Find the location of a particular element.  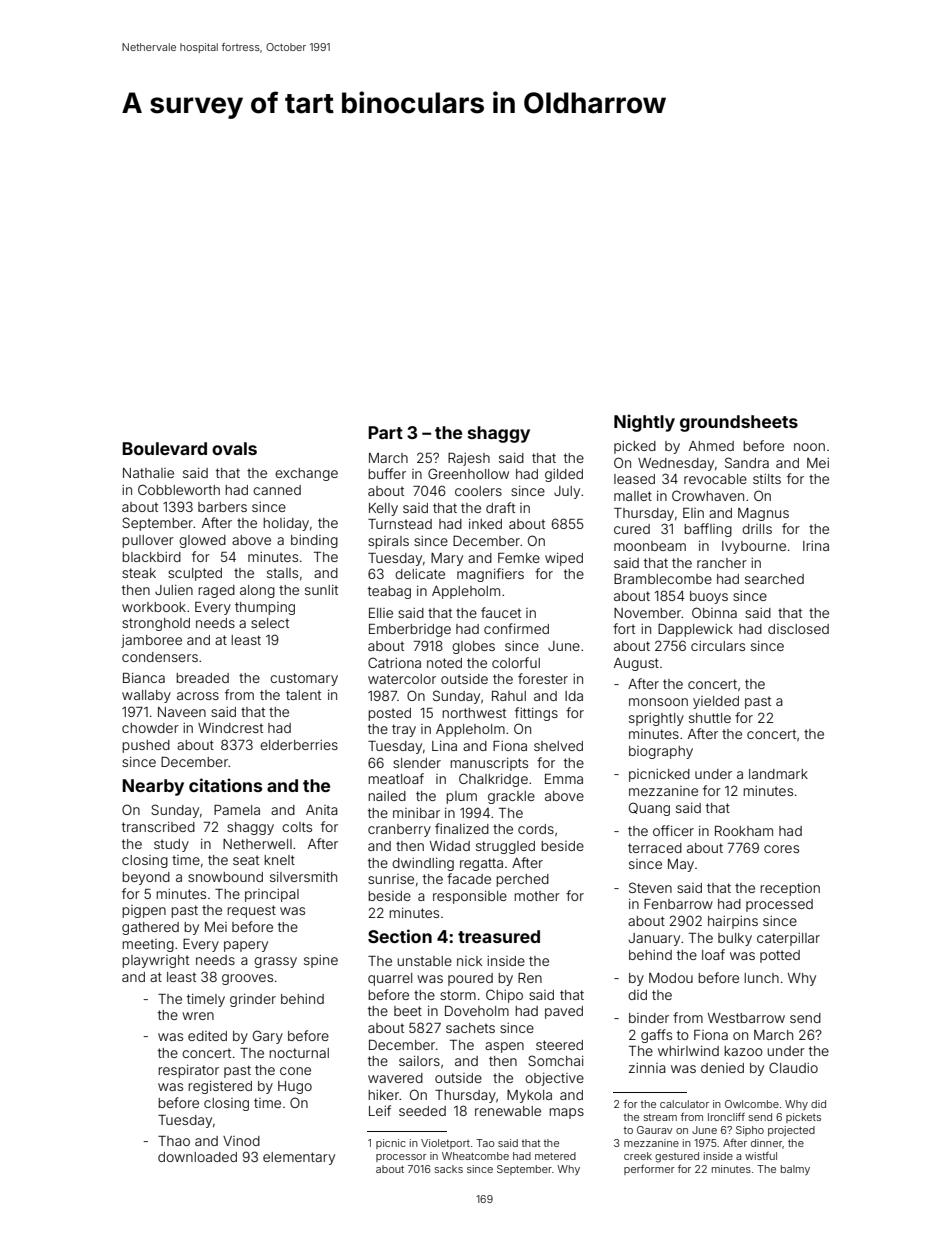

northwest is located at coordinates (474, 713).
